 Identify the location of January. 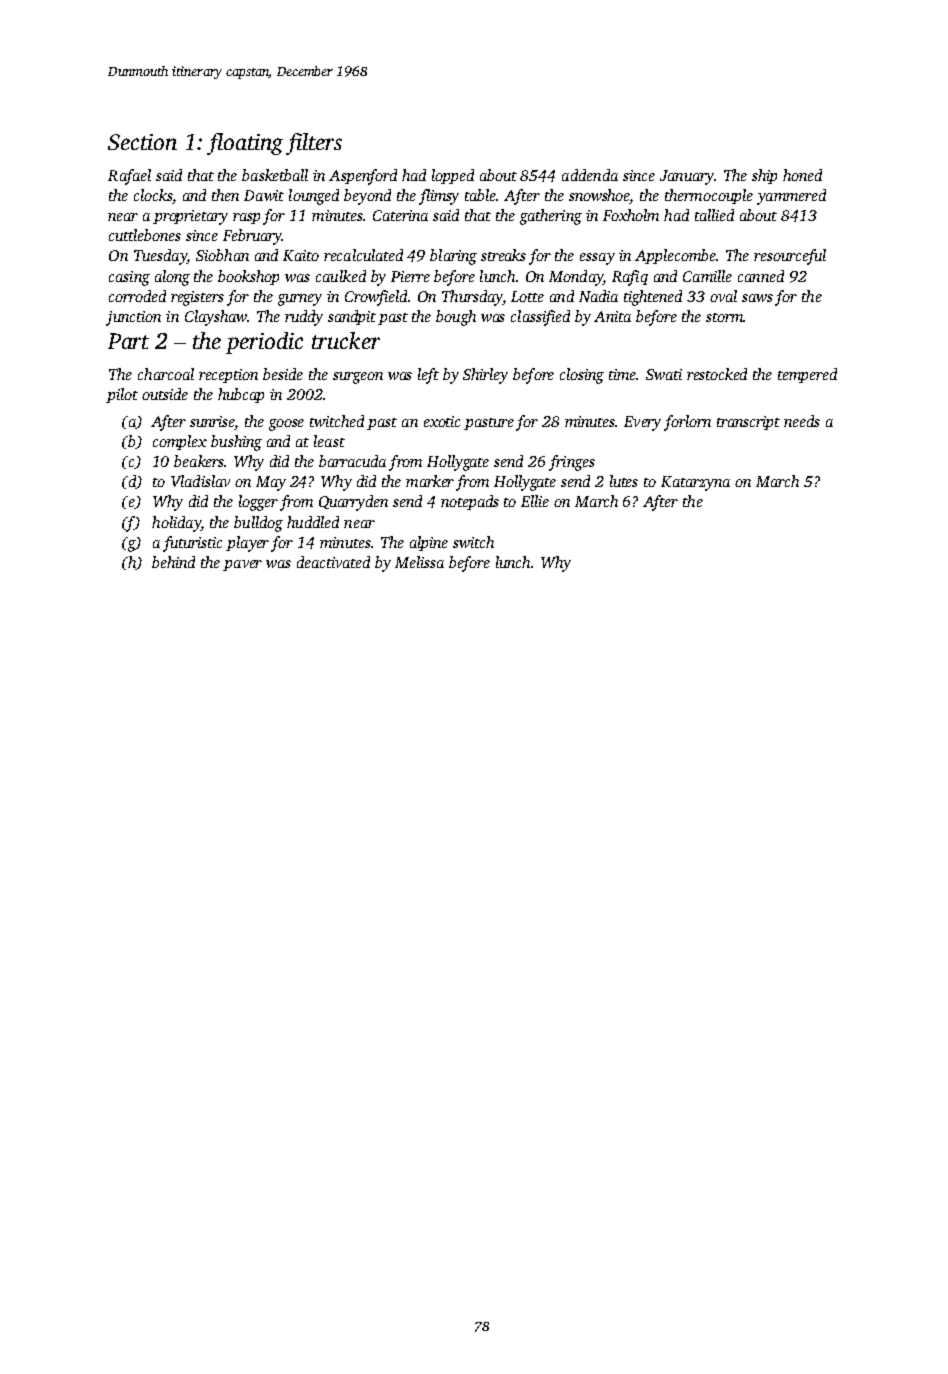
(687, 177).
